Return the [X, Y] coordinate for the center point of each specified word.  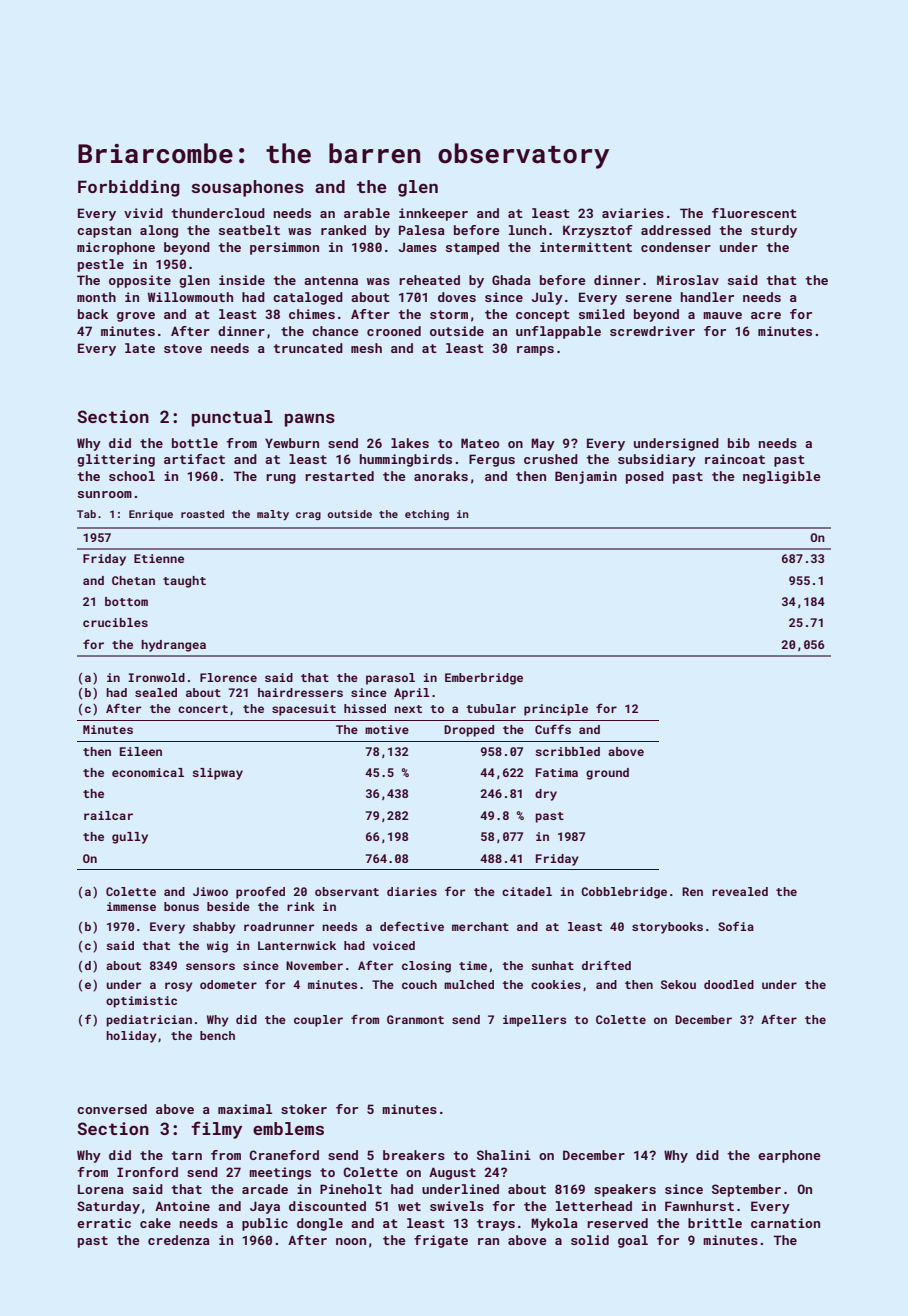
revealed [740, 891]
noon [351, 1241]
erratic [104, 1223]
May [543, 444]
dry [546, 795]
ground [607, 774]
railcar [108, 815]
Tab [86, 514]
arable [367, 213]
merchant [480, 926]
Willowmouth [190, 297]
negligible [782, 477]
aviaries [633, 213]
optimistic [141, 1002]
